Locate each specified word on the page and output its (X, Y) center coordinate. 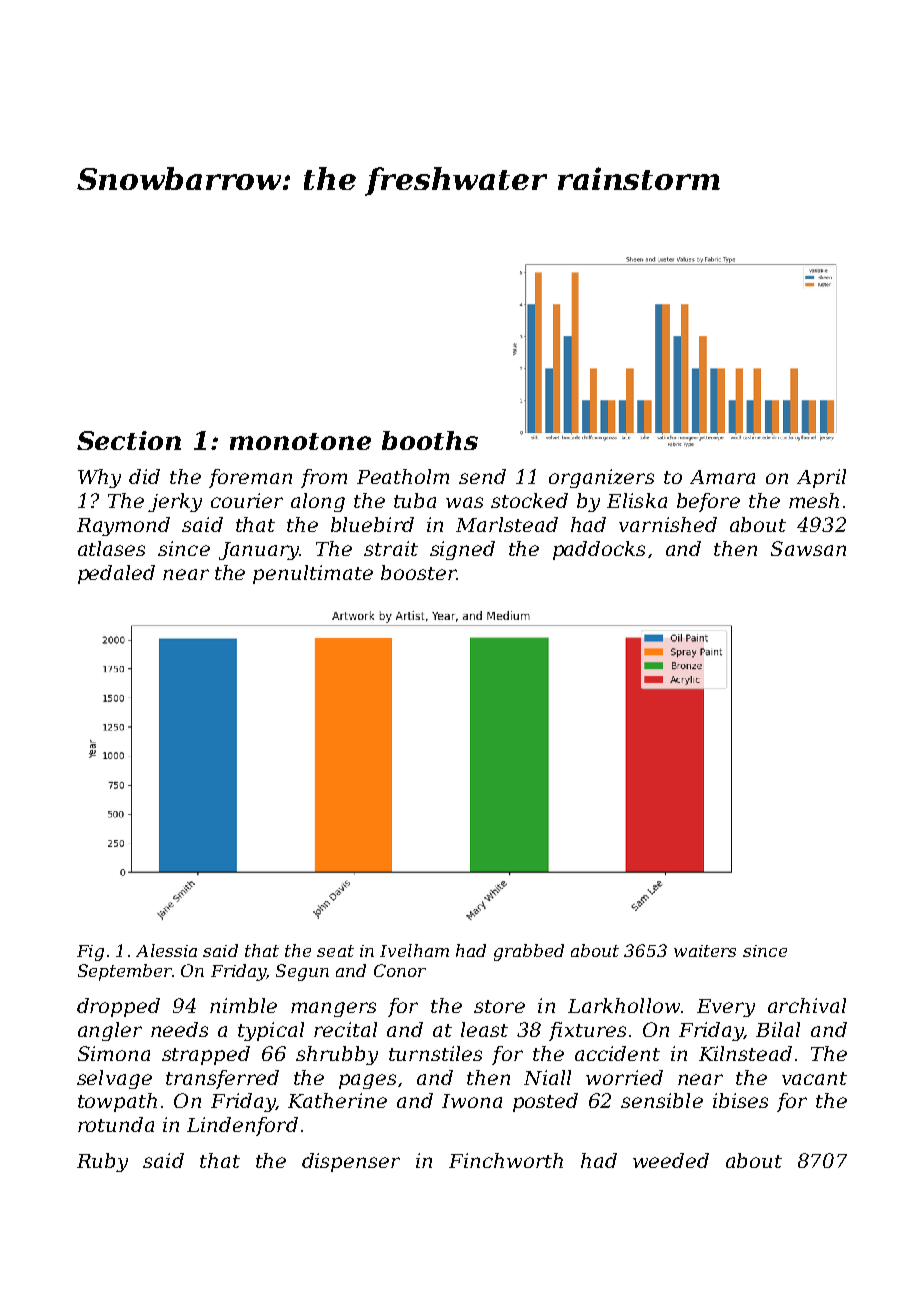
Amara (722, 477)
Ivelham (414, 950)
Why (99, 478)
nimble (243, 1005)
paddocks (599, 550)
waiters (705, 951)
